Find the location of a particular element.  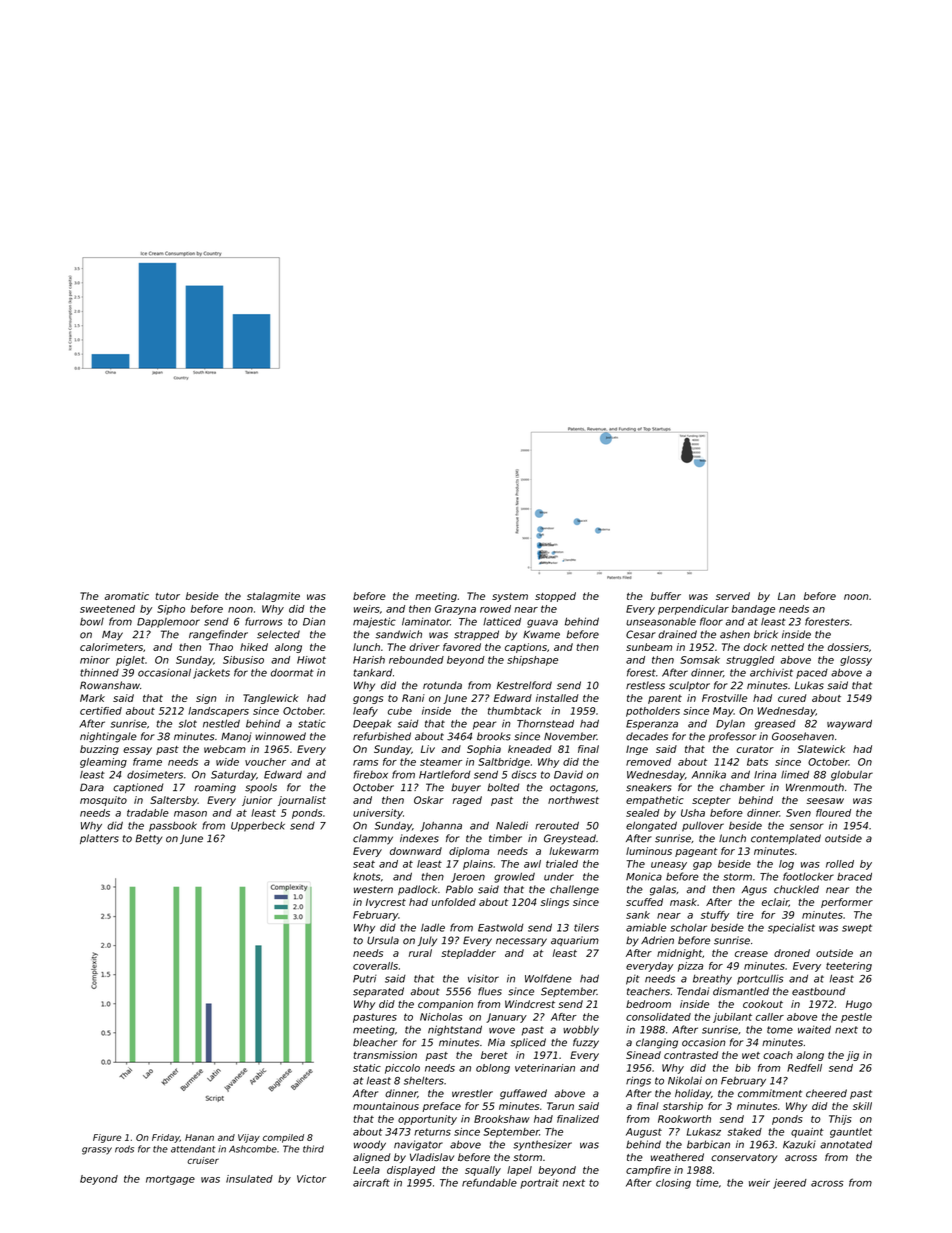

archivist is located at coordinates (771, 672).
